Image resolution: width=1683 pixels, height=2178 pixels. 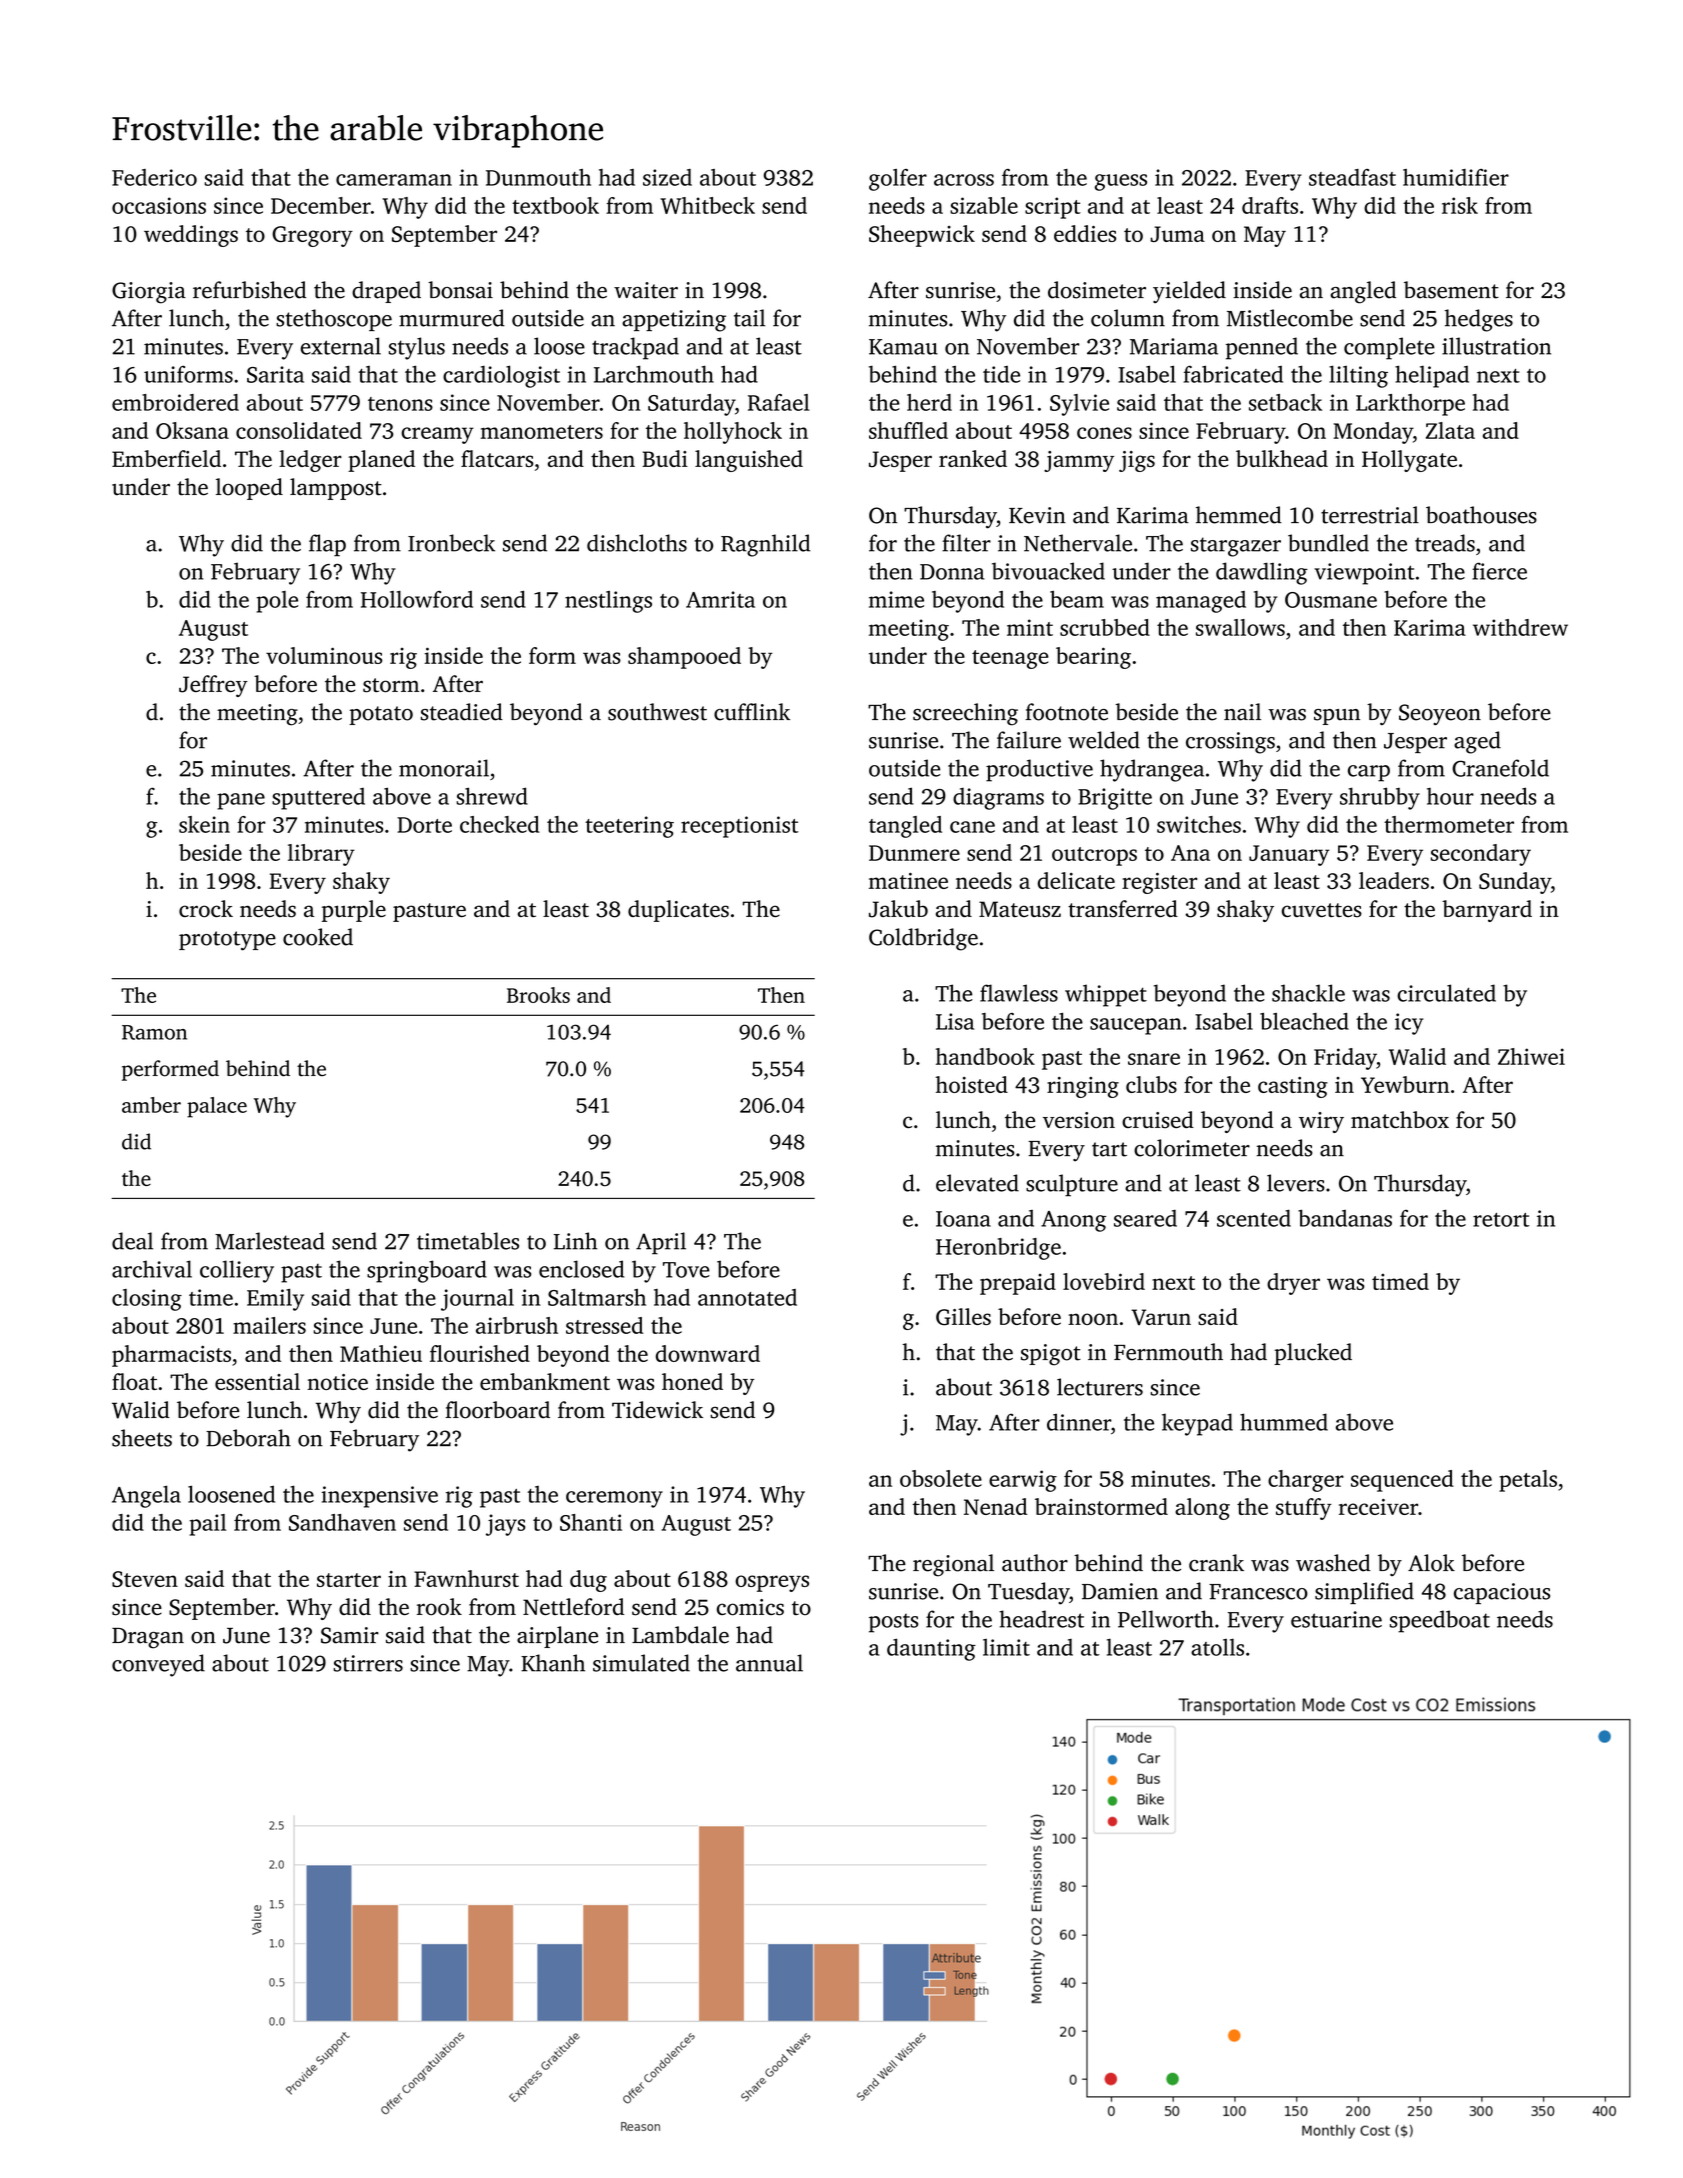 What do you see at coordinates (553, 1663) in the screenshot?
I see `Khanh` at bounding box center [553, 1663].
